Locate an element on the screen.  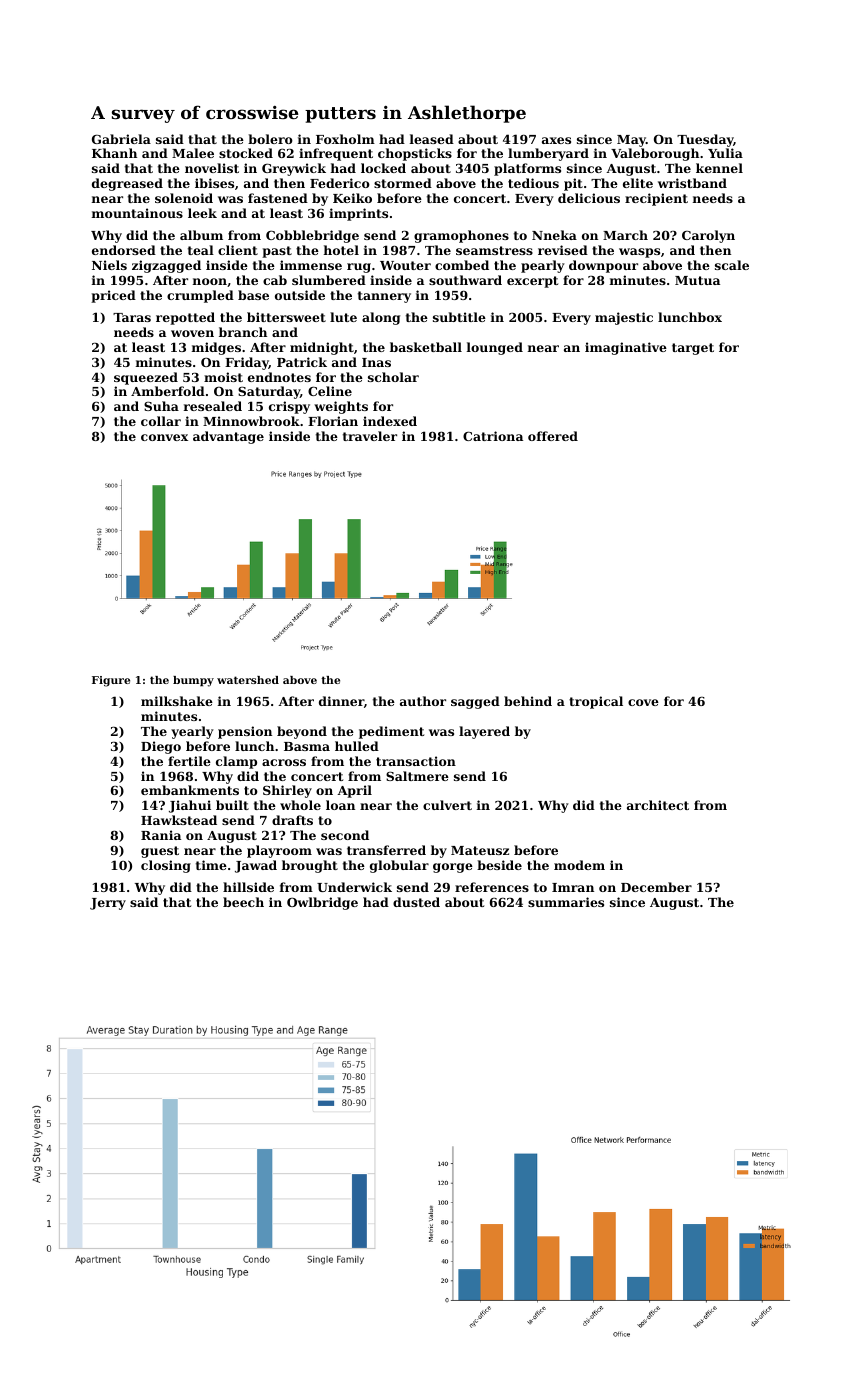
lounged is located at coordinates (495, 348).
